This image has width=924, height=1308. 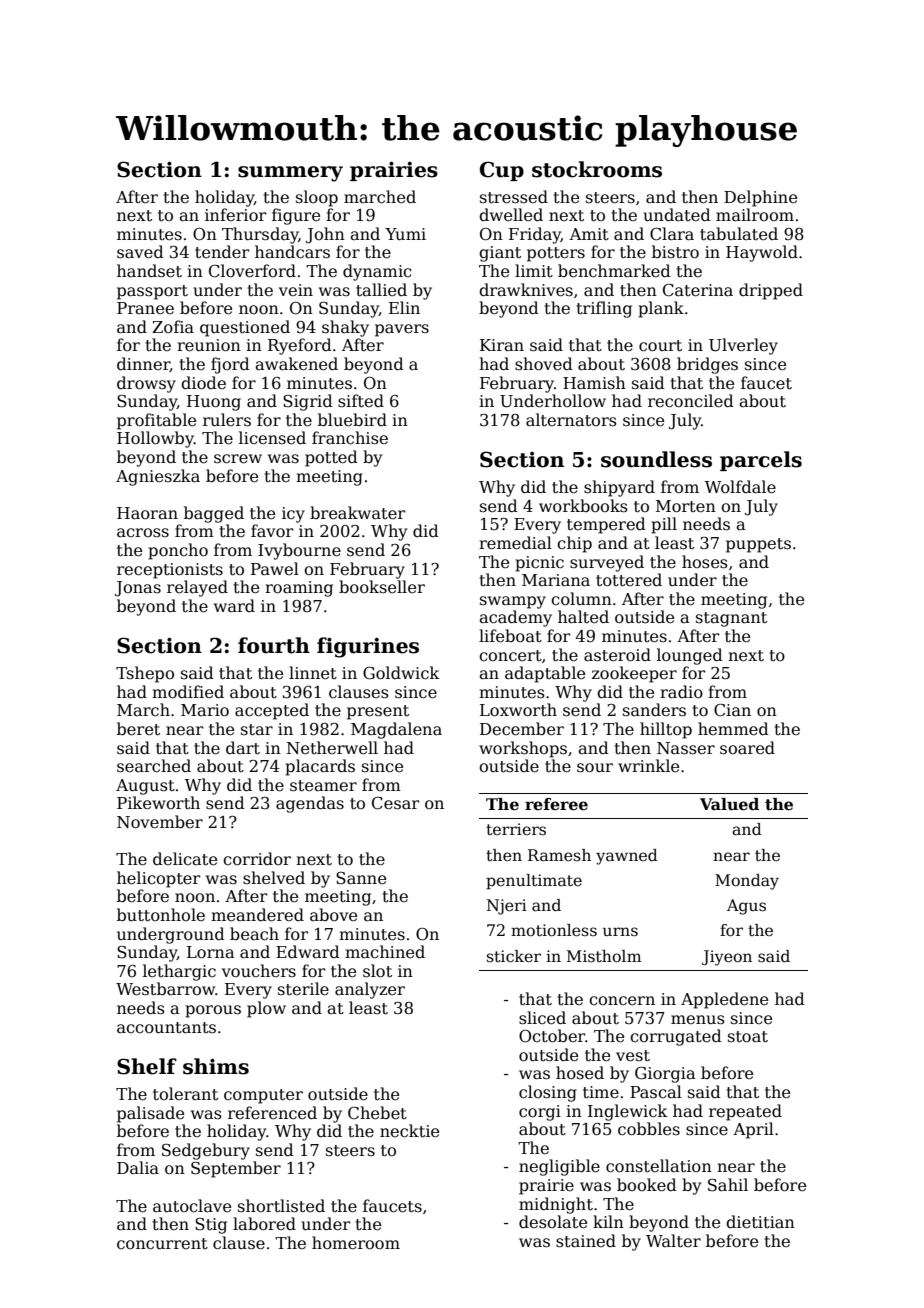 I want to click on franchise, so click(x=350, y=438).
